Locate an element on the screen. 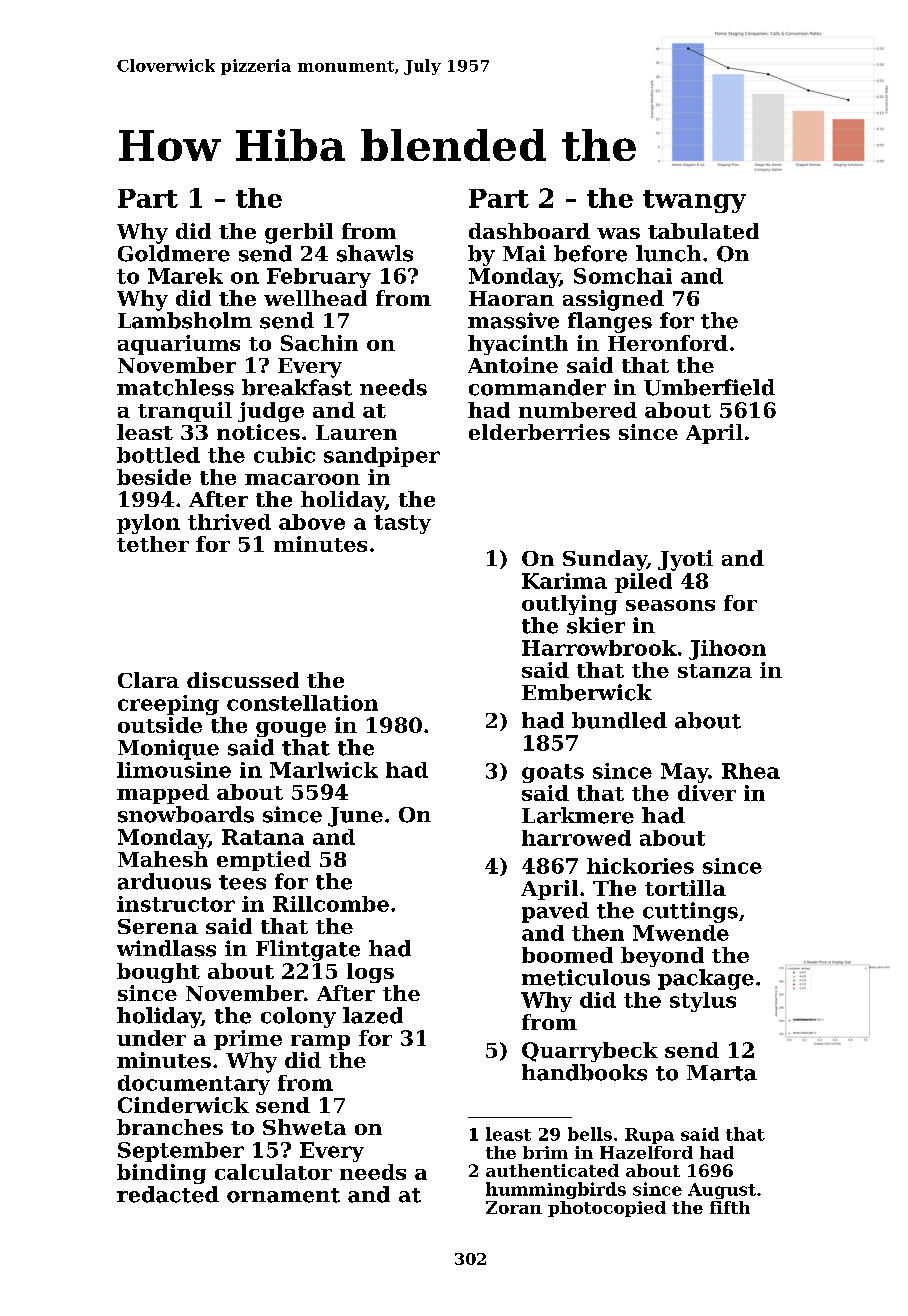  sandpiper is located at coordinates (382, 457).
